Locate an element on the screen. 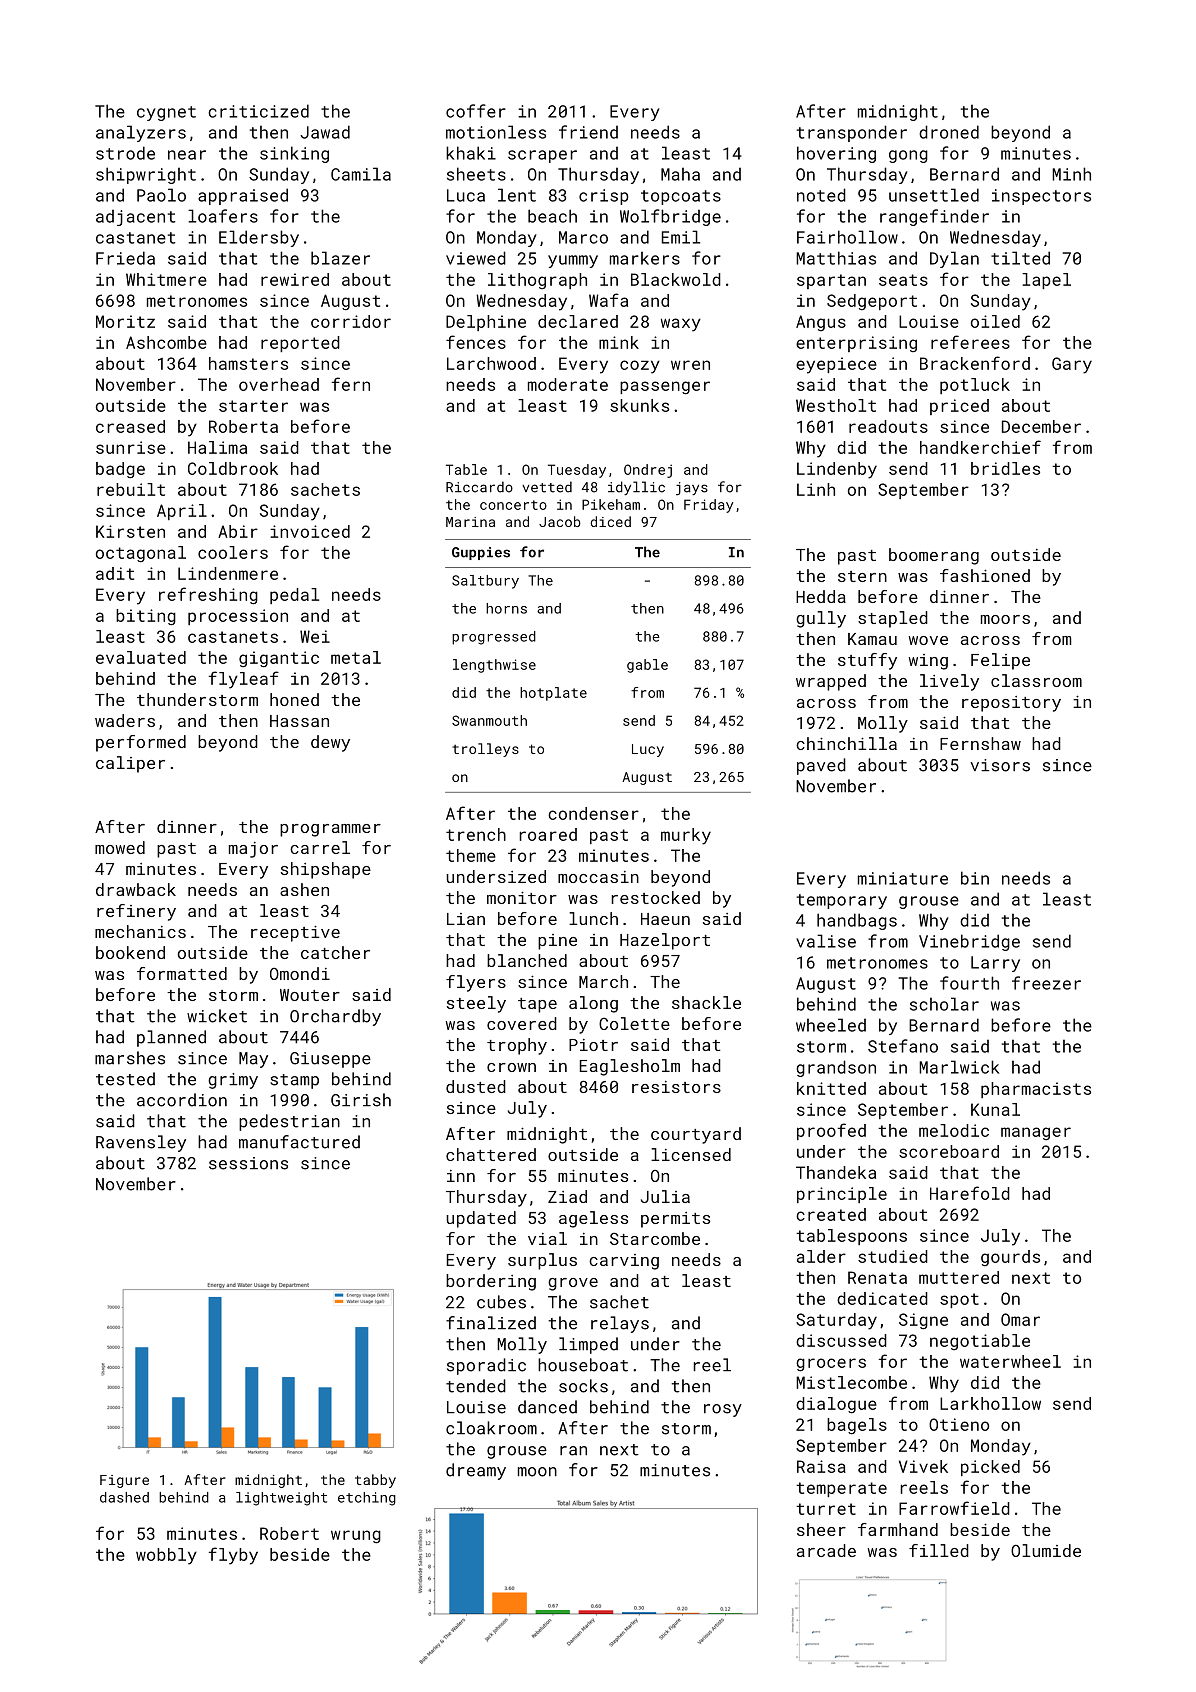 This screenshot has height=1692, width=1196. Signe is located at coordinates (923, 1321).
